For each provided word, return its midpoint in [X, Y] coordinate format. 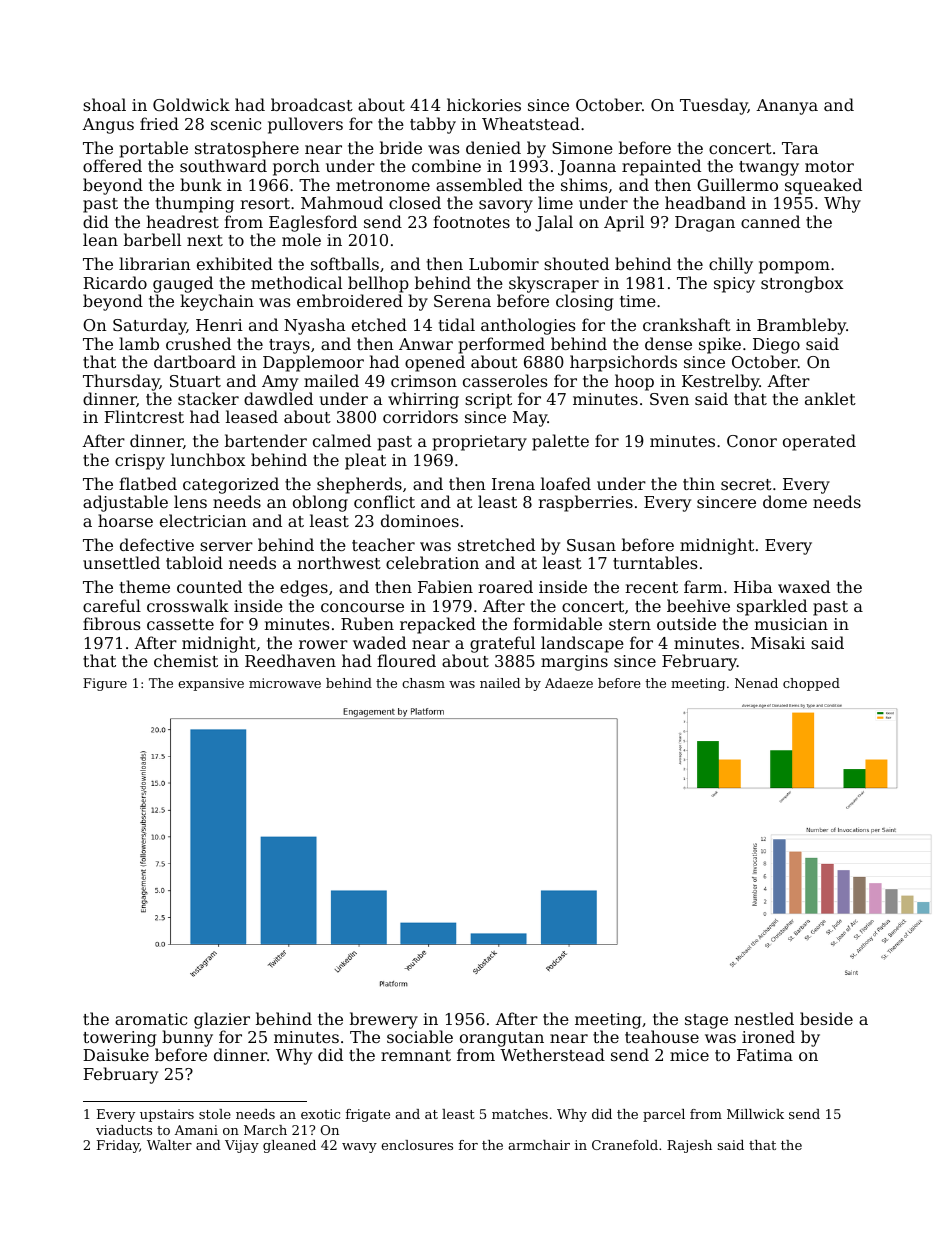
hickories [484, 104]
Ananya [787, 107]
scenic [236, 124]
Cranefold [625, 1145]
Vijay [242, 1146]
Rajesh [689, 1146]
